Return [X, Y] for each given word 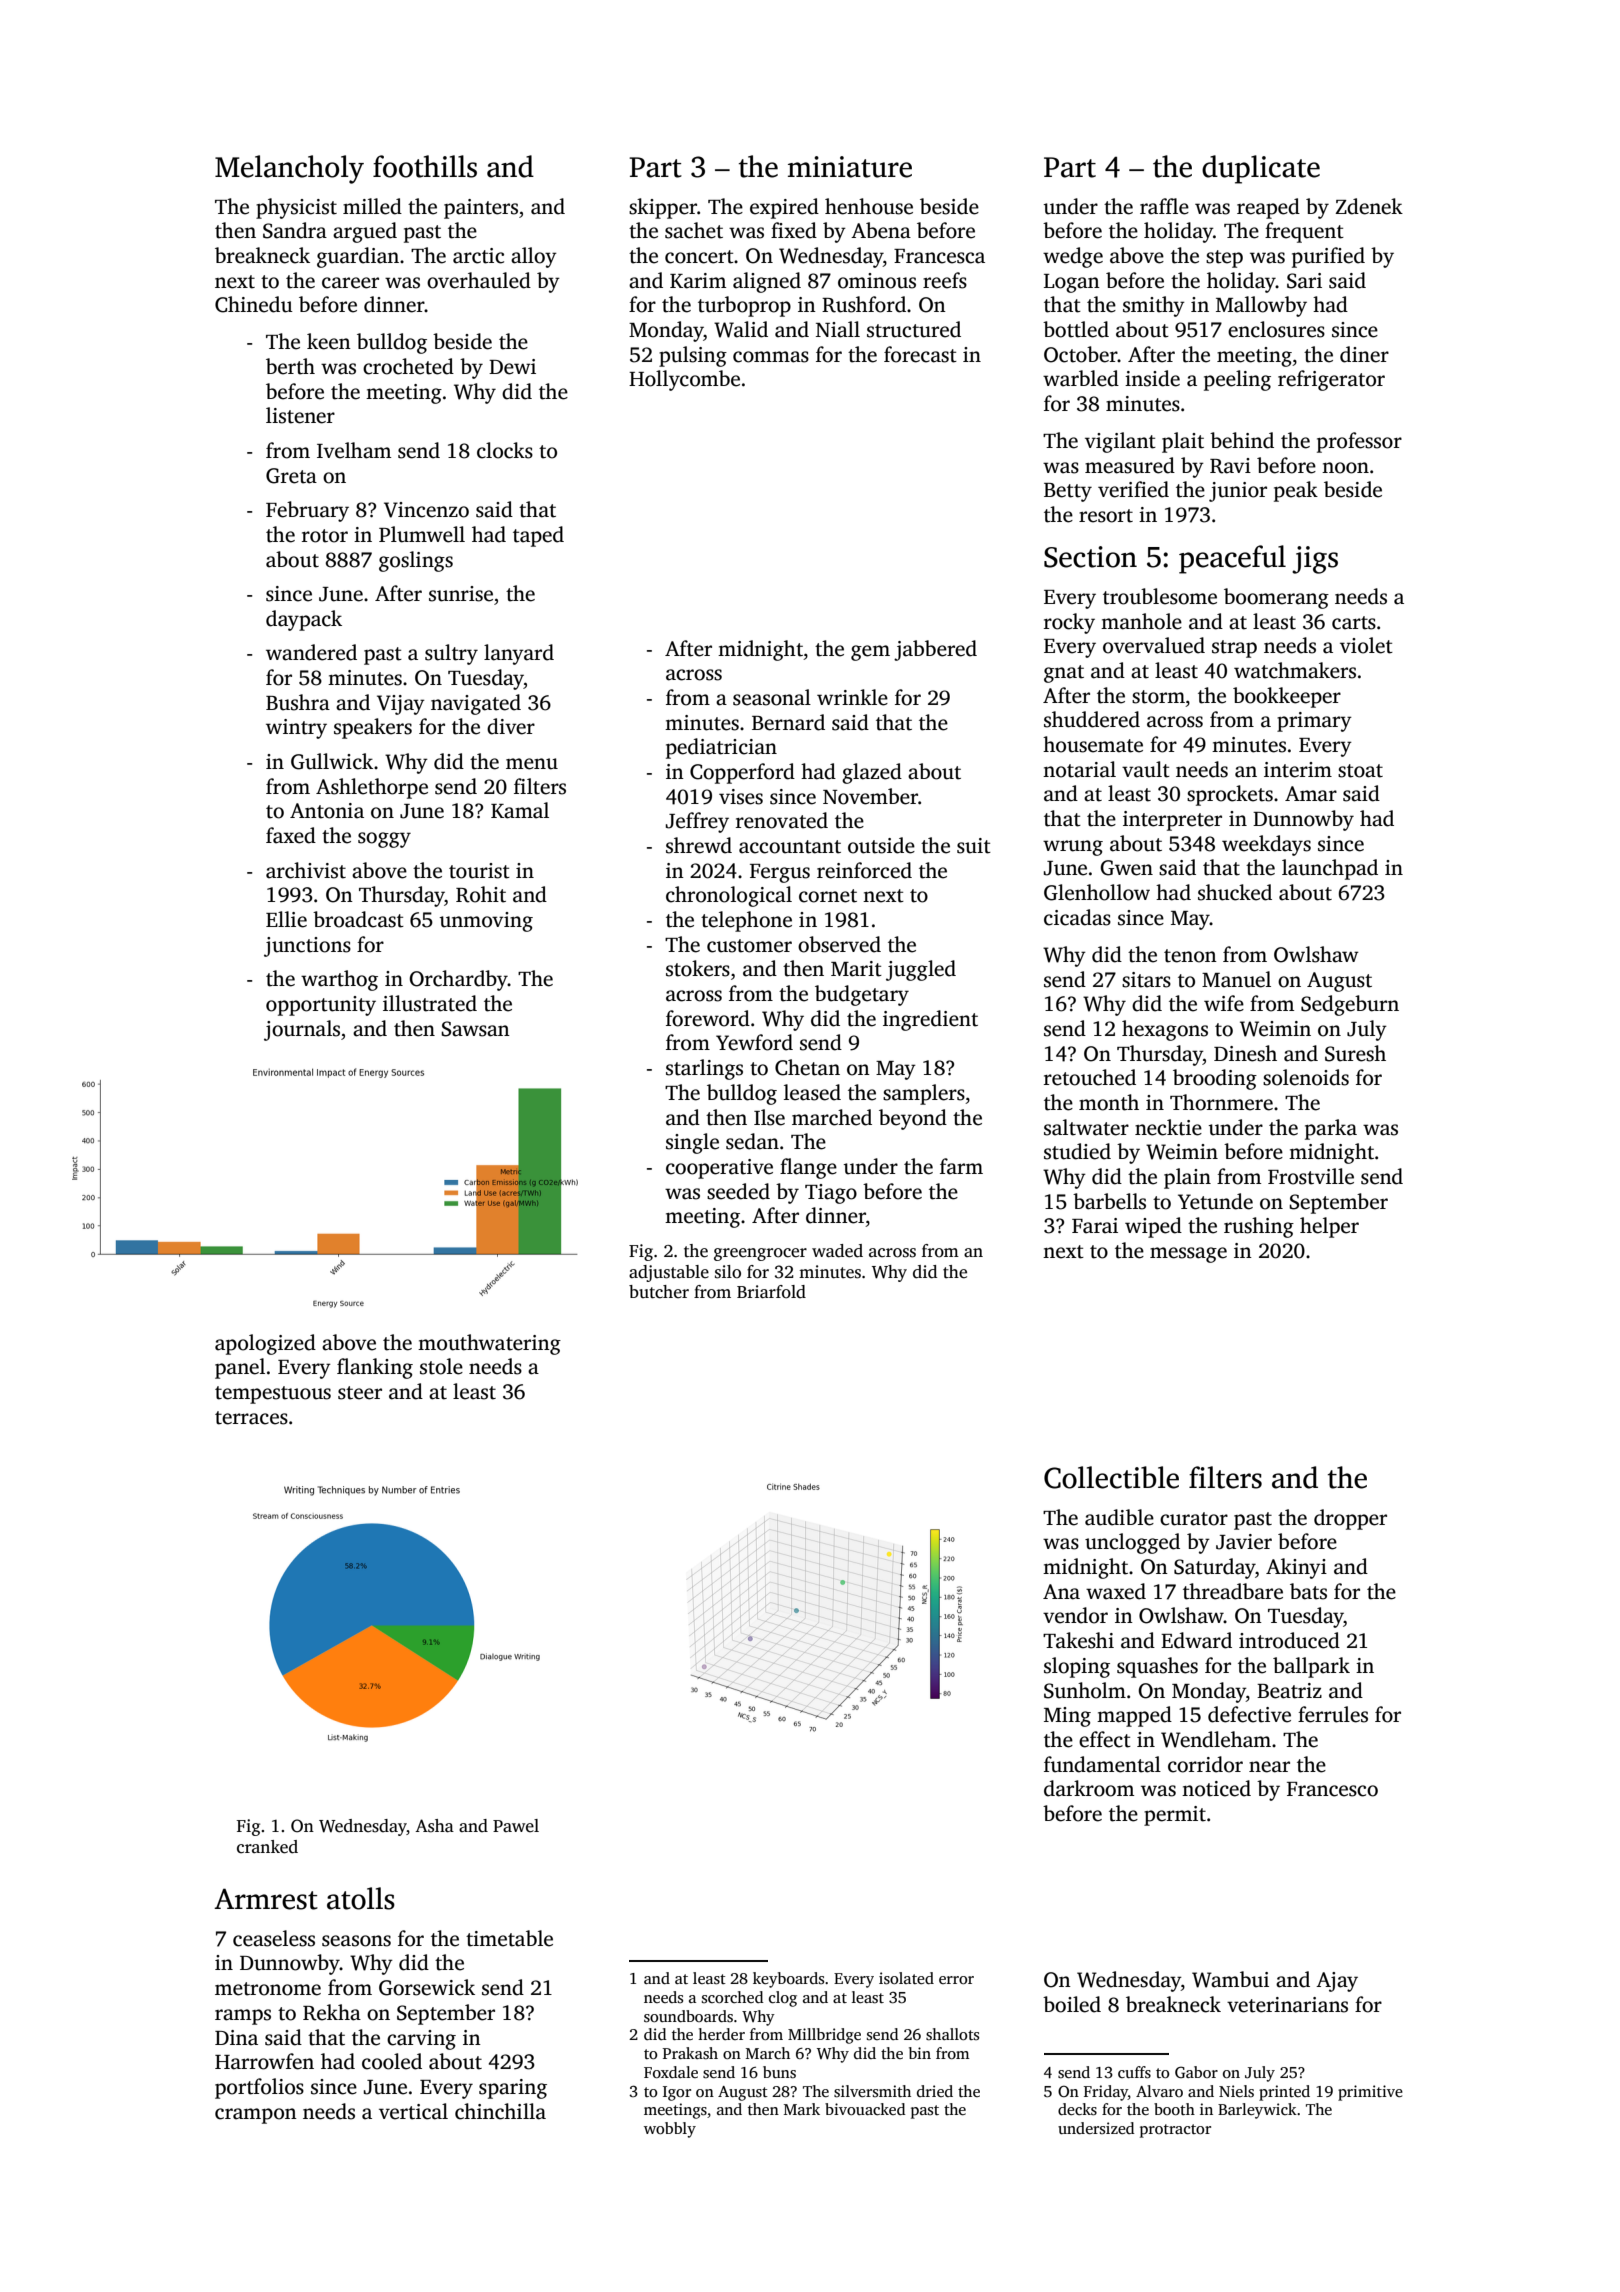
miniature [850, 167]
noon [1345, 468]
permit [1175, 1816]
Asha [434, 1826]
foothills [425, 166]
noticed [1216, 1788]
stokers [698, 968]
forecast [920, 354]
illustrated [430, 1003]
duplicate [1261, 169]
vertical [413, 2111]
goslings [416, 561]
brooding [1215, 1079]
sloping [1077, 1667]
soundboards [688, 2016]
